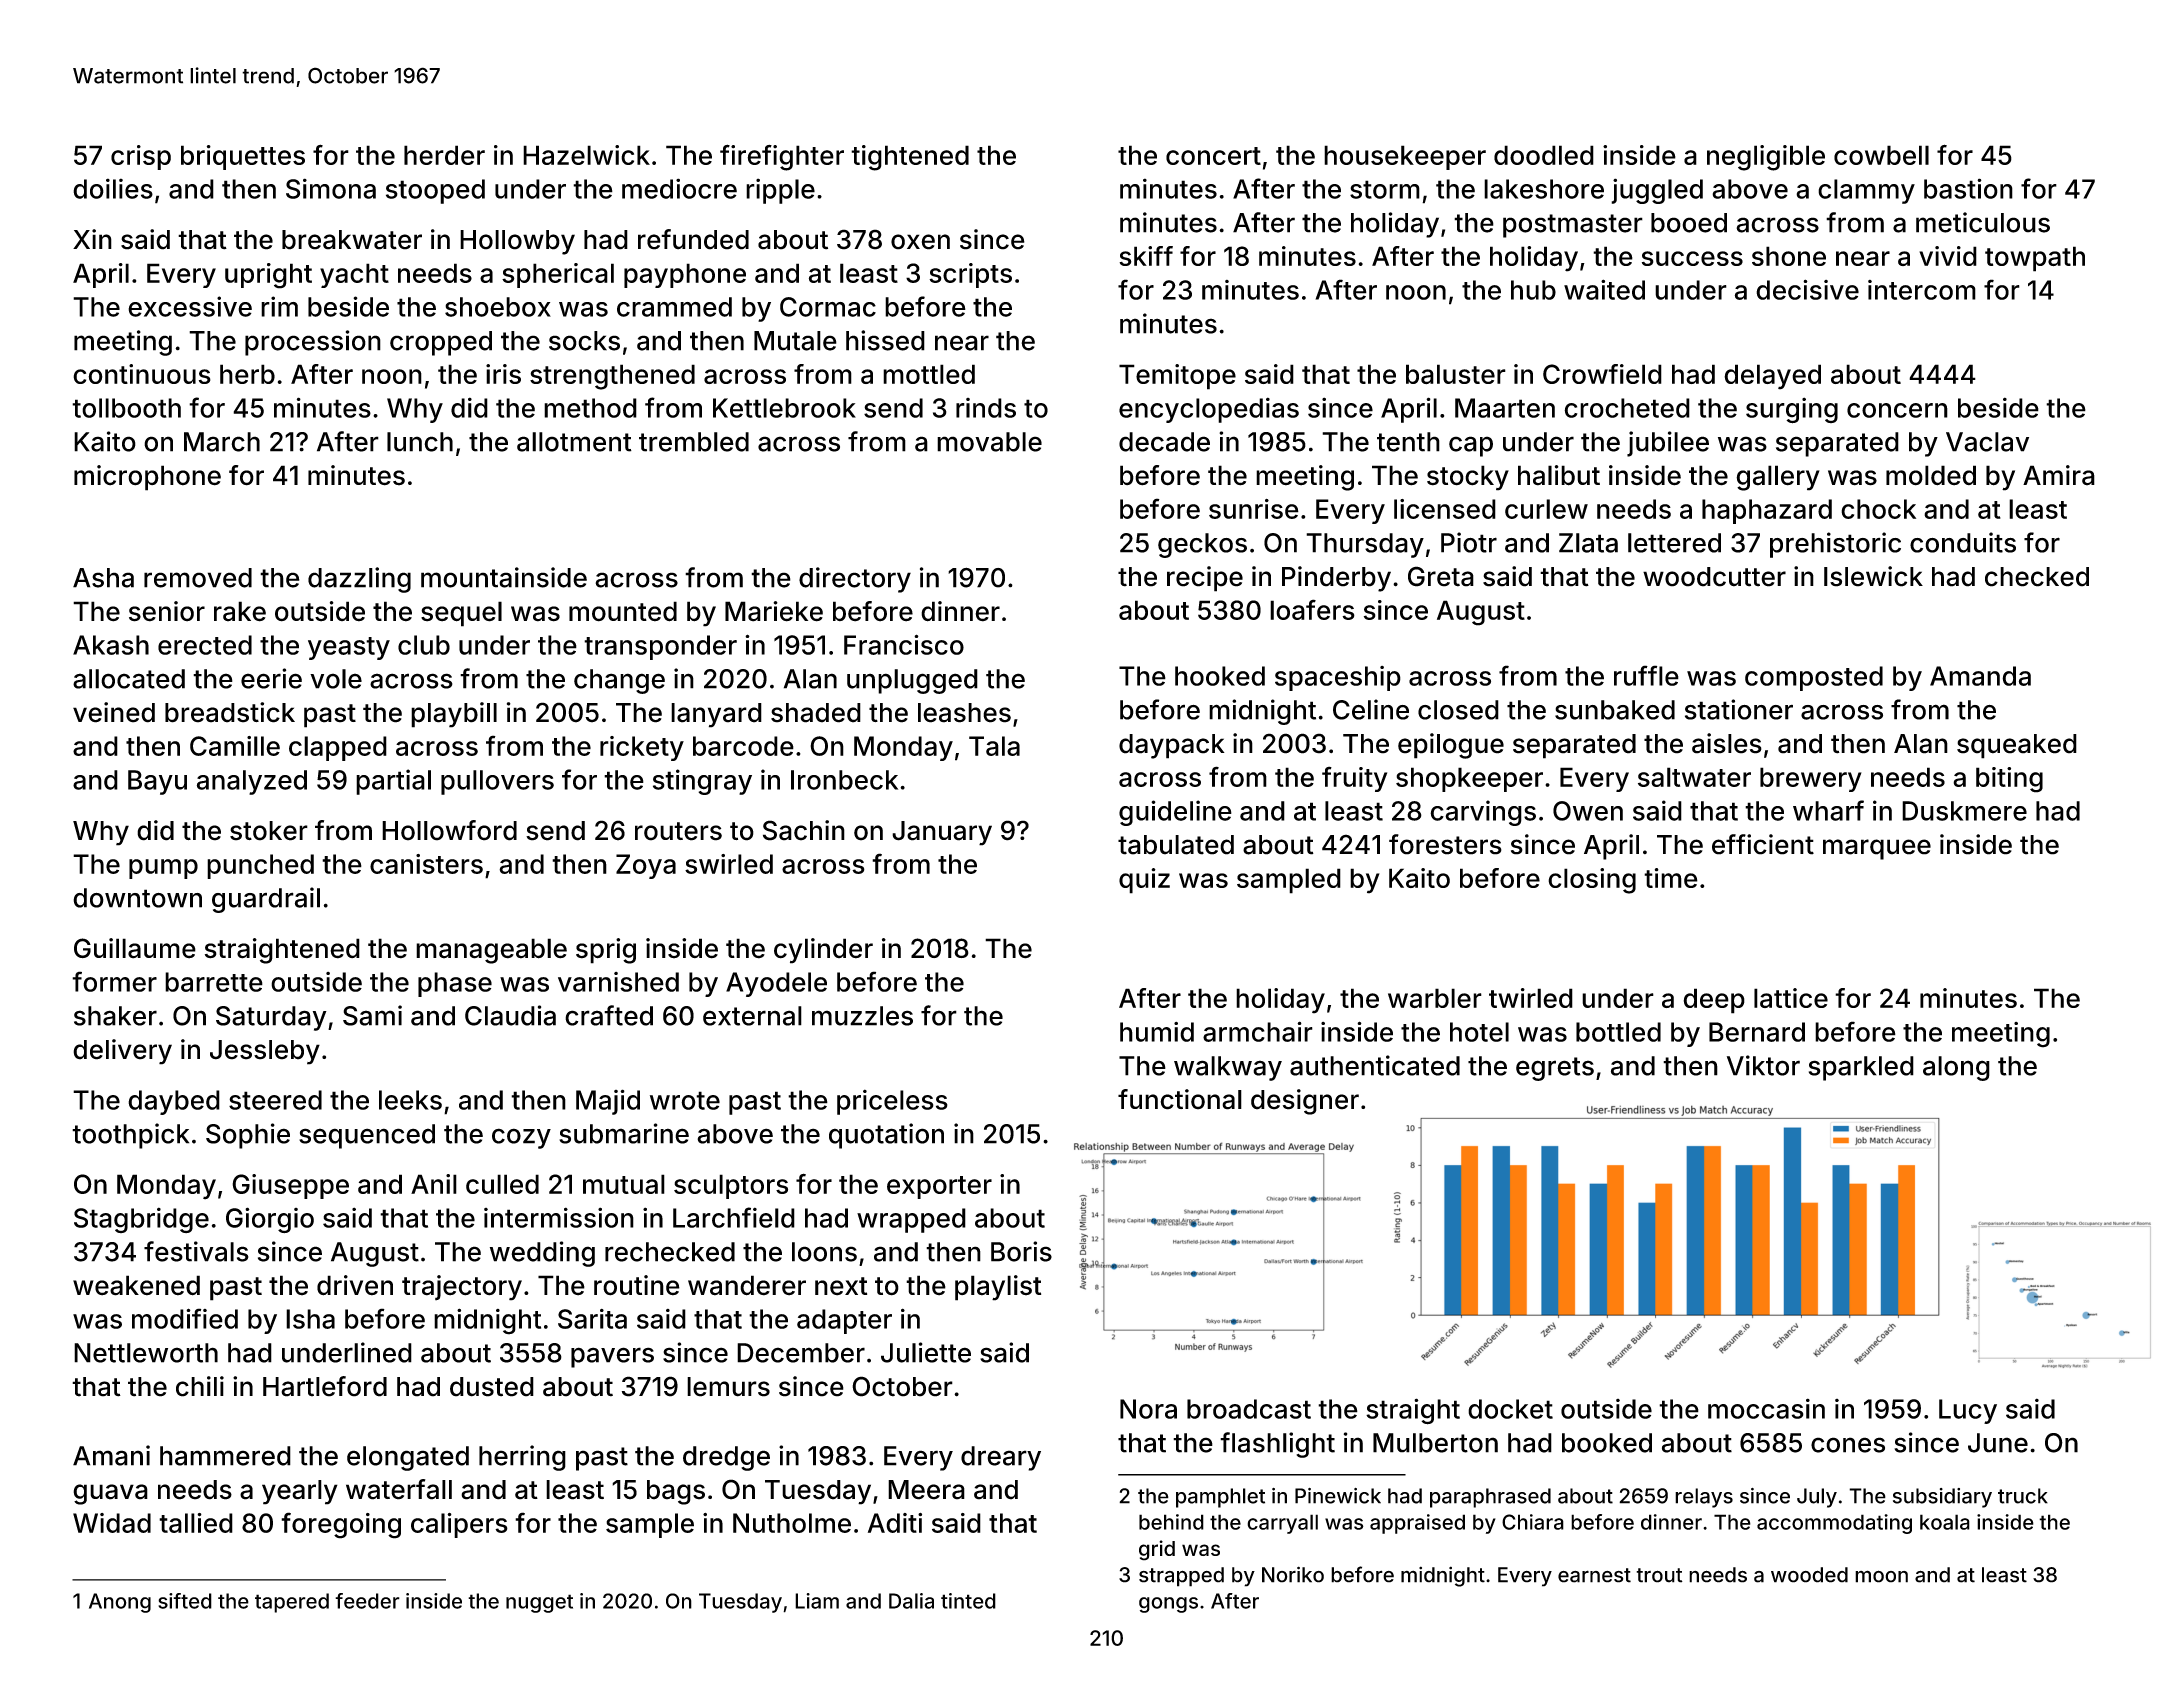 This document has height=1683, width=2178. I want to click on pullovers, so click(497, 782).
